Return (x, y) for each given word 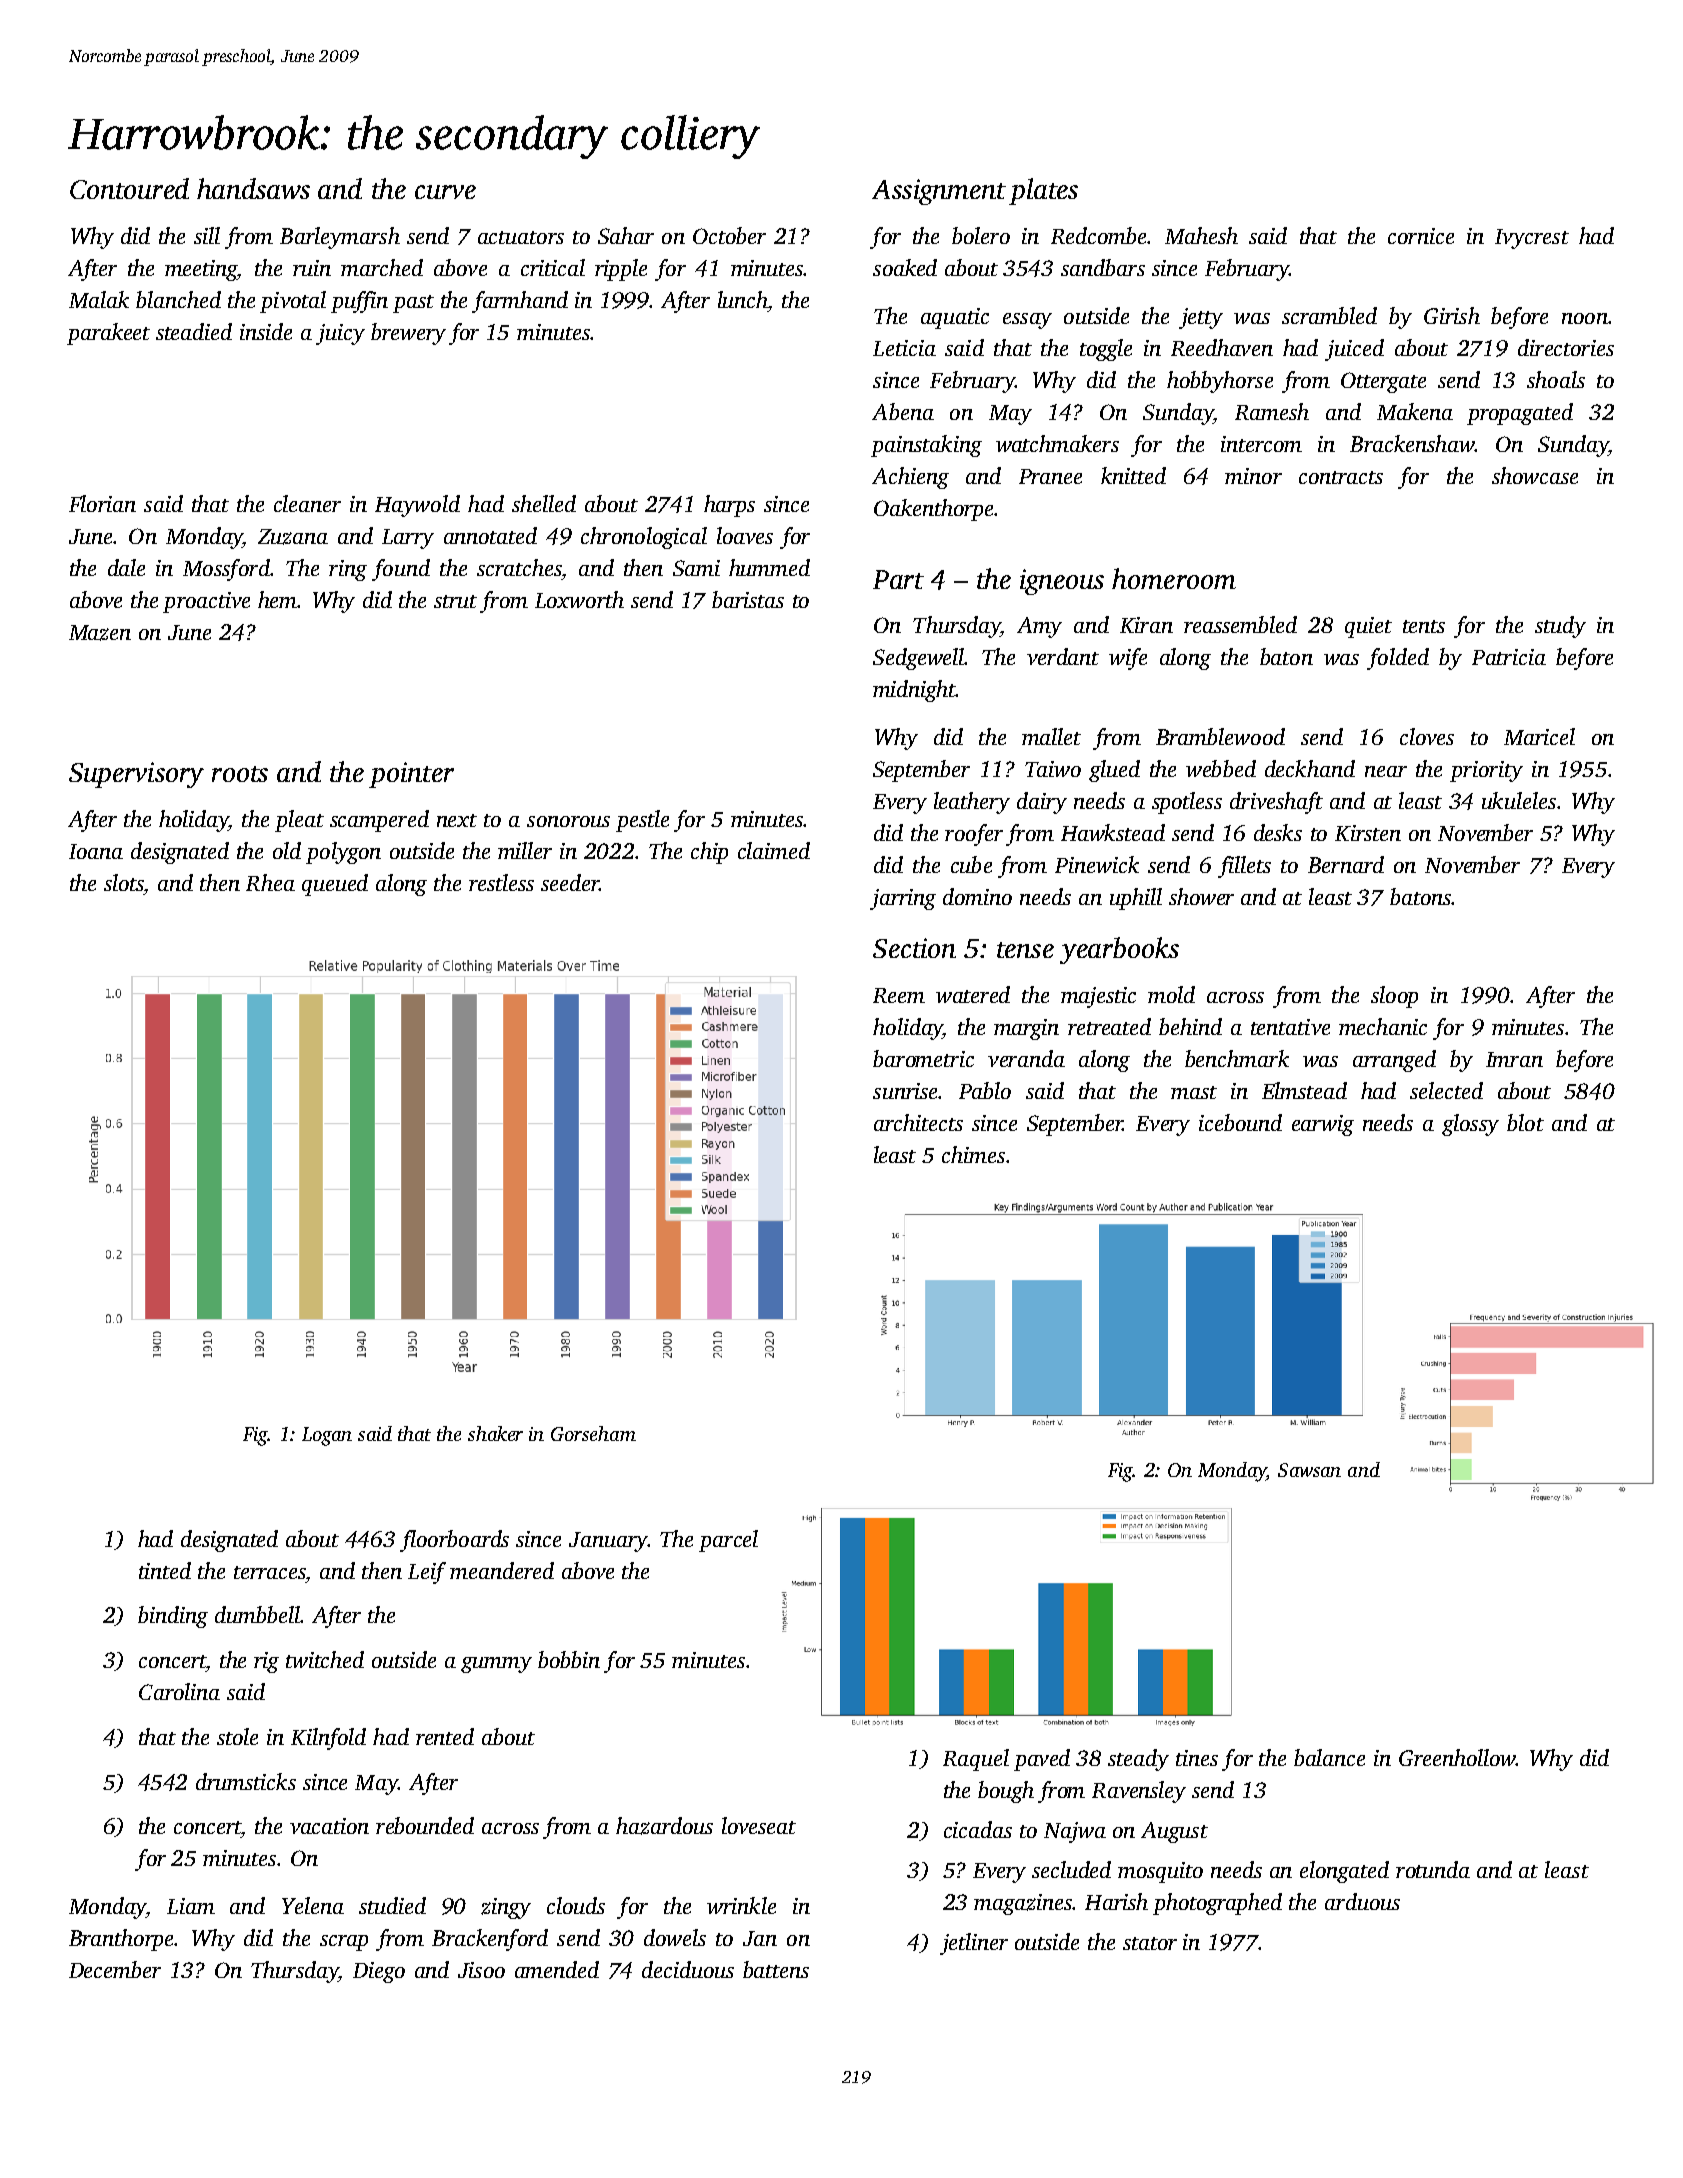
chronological (644, 538)
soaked (905, 267)
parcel (728, 1541)
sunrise (905, 1091)
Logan (327, 1436)
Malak (99, 299)
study (1560, 627)
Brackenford (490, 1940)
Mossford (226, 570)
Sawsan (1309, 1470)
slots (124, 882)
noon (1585, 318)
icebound (1240, 1122)
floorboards (454, 1541)
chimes (973, 1154)
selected (1446, 1090)
